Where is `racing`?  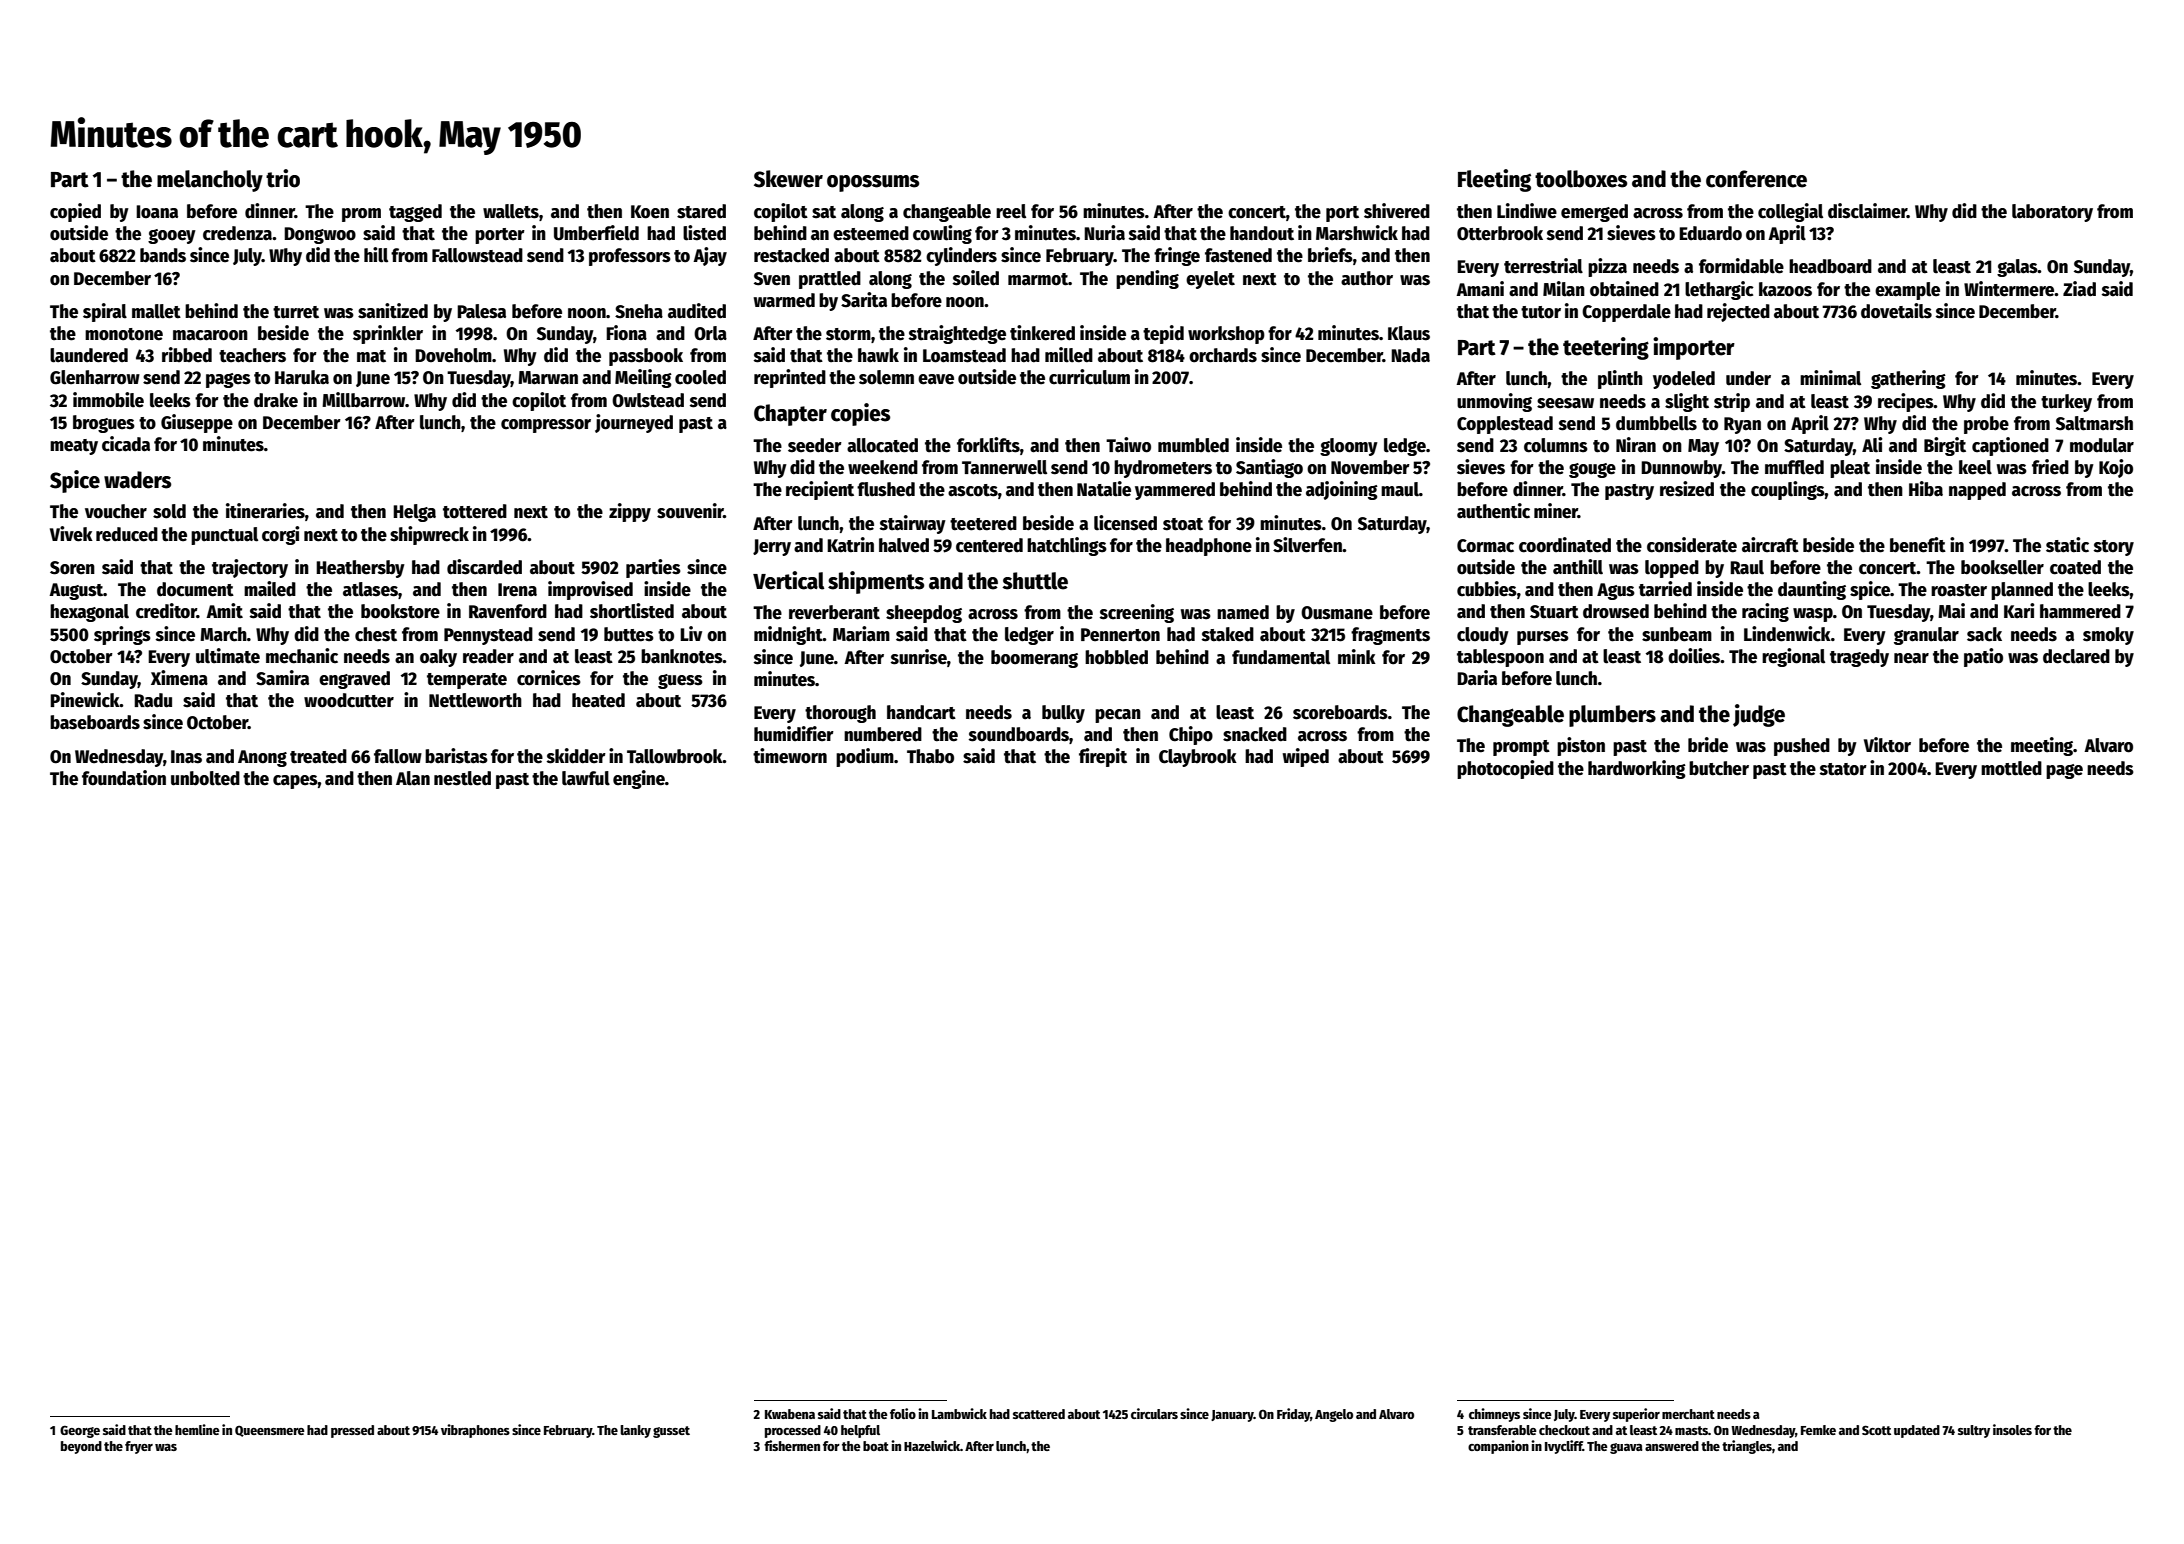
racing is located at coordinates (1765, 612).
